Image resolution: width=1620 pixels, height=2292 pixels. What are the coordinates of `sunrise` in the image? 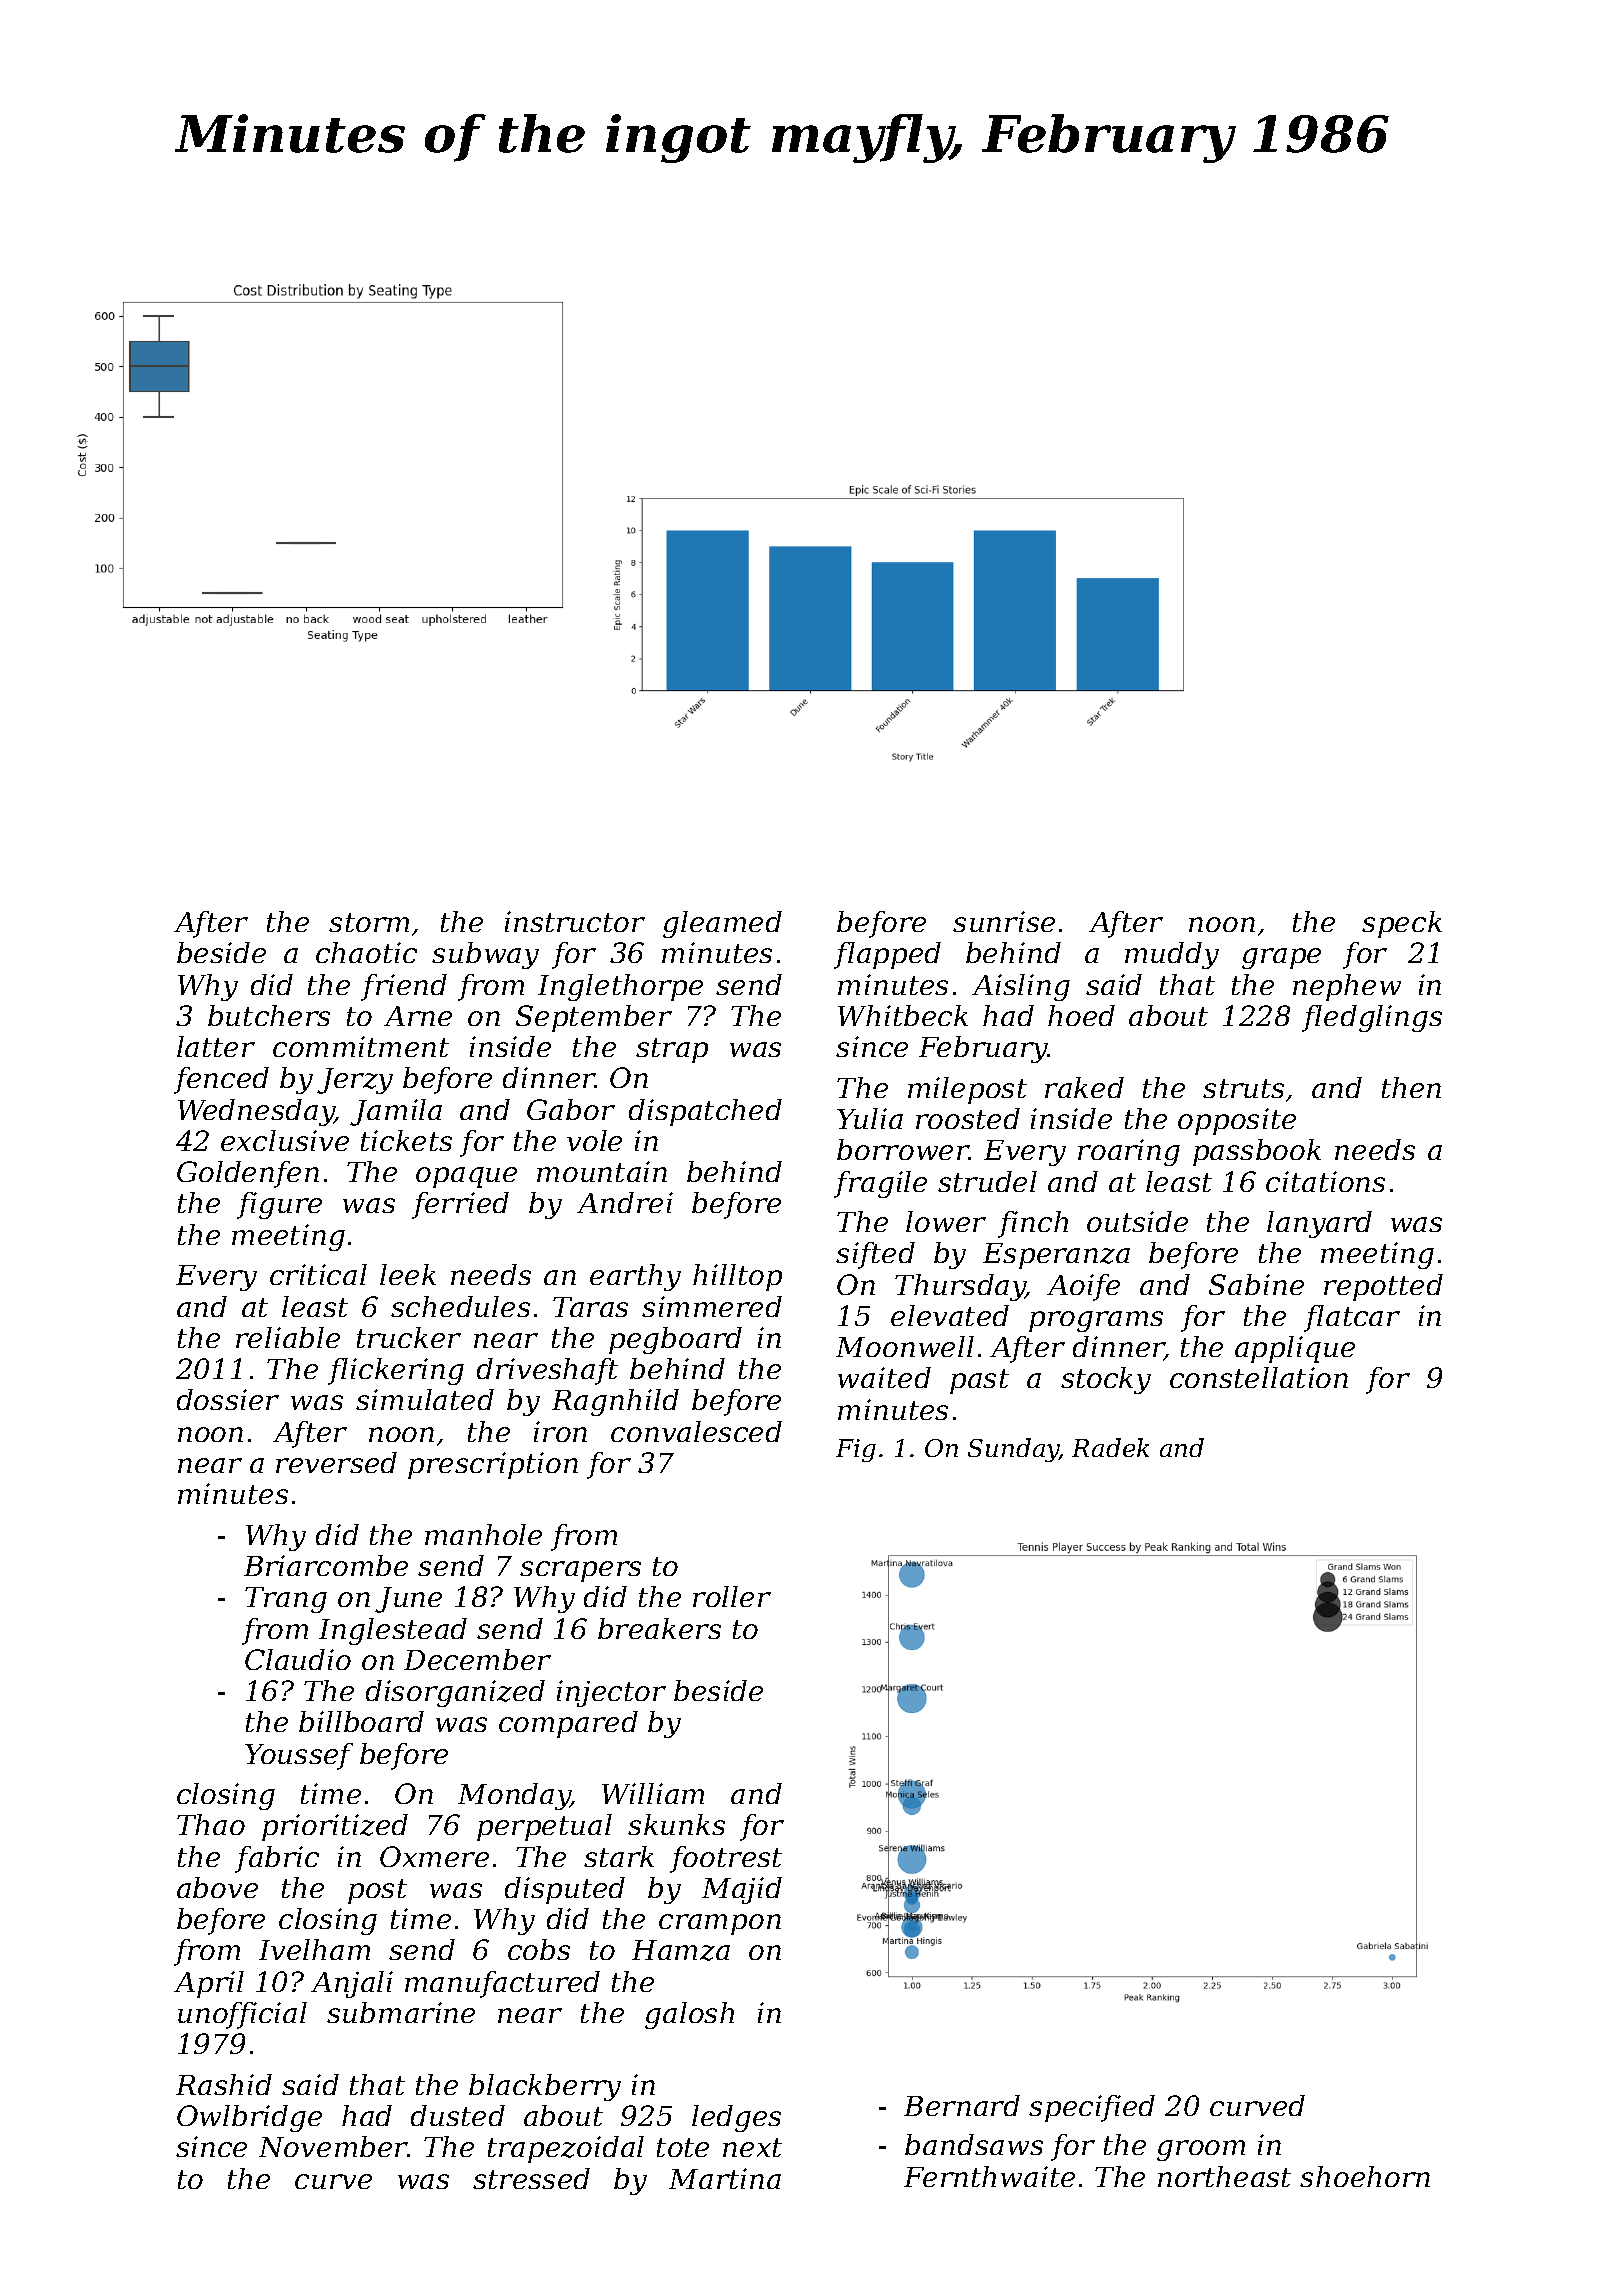 It's located at (1004, 921).
